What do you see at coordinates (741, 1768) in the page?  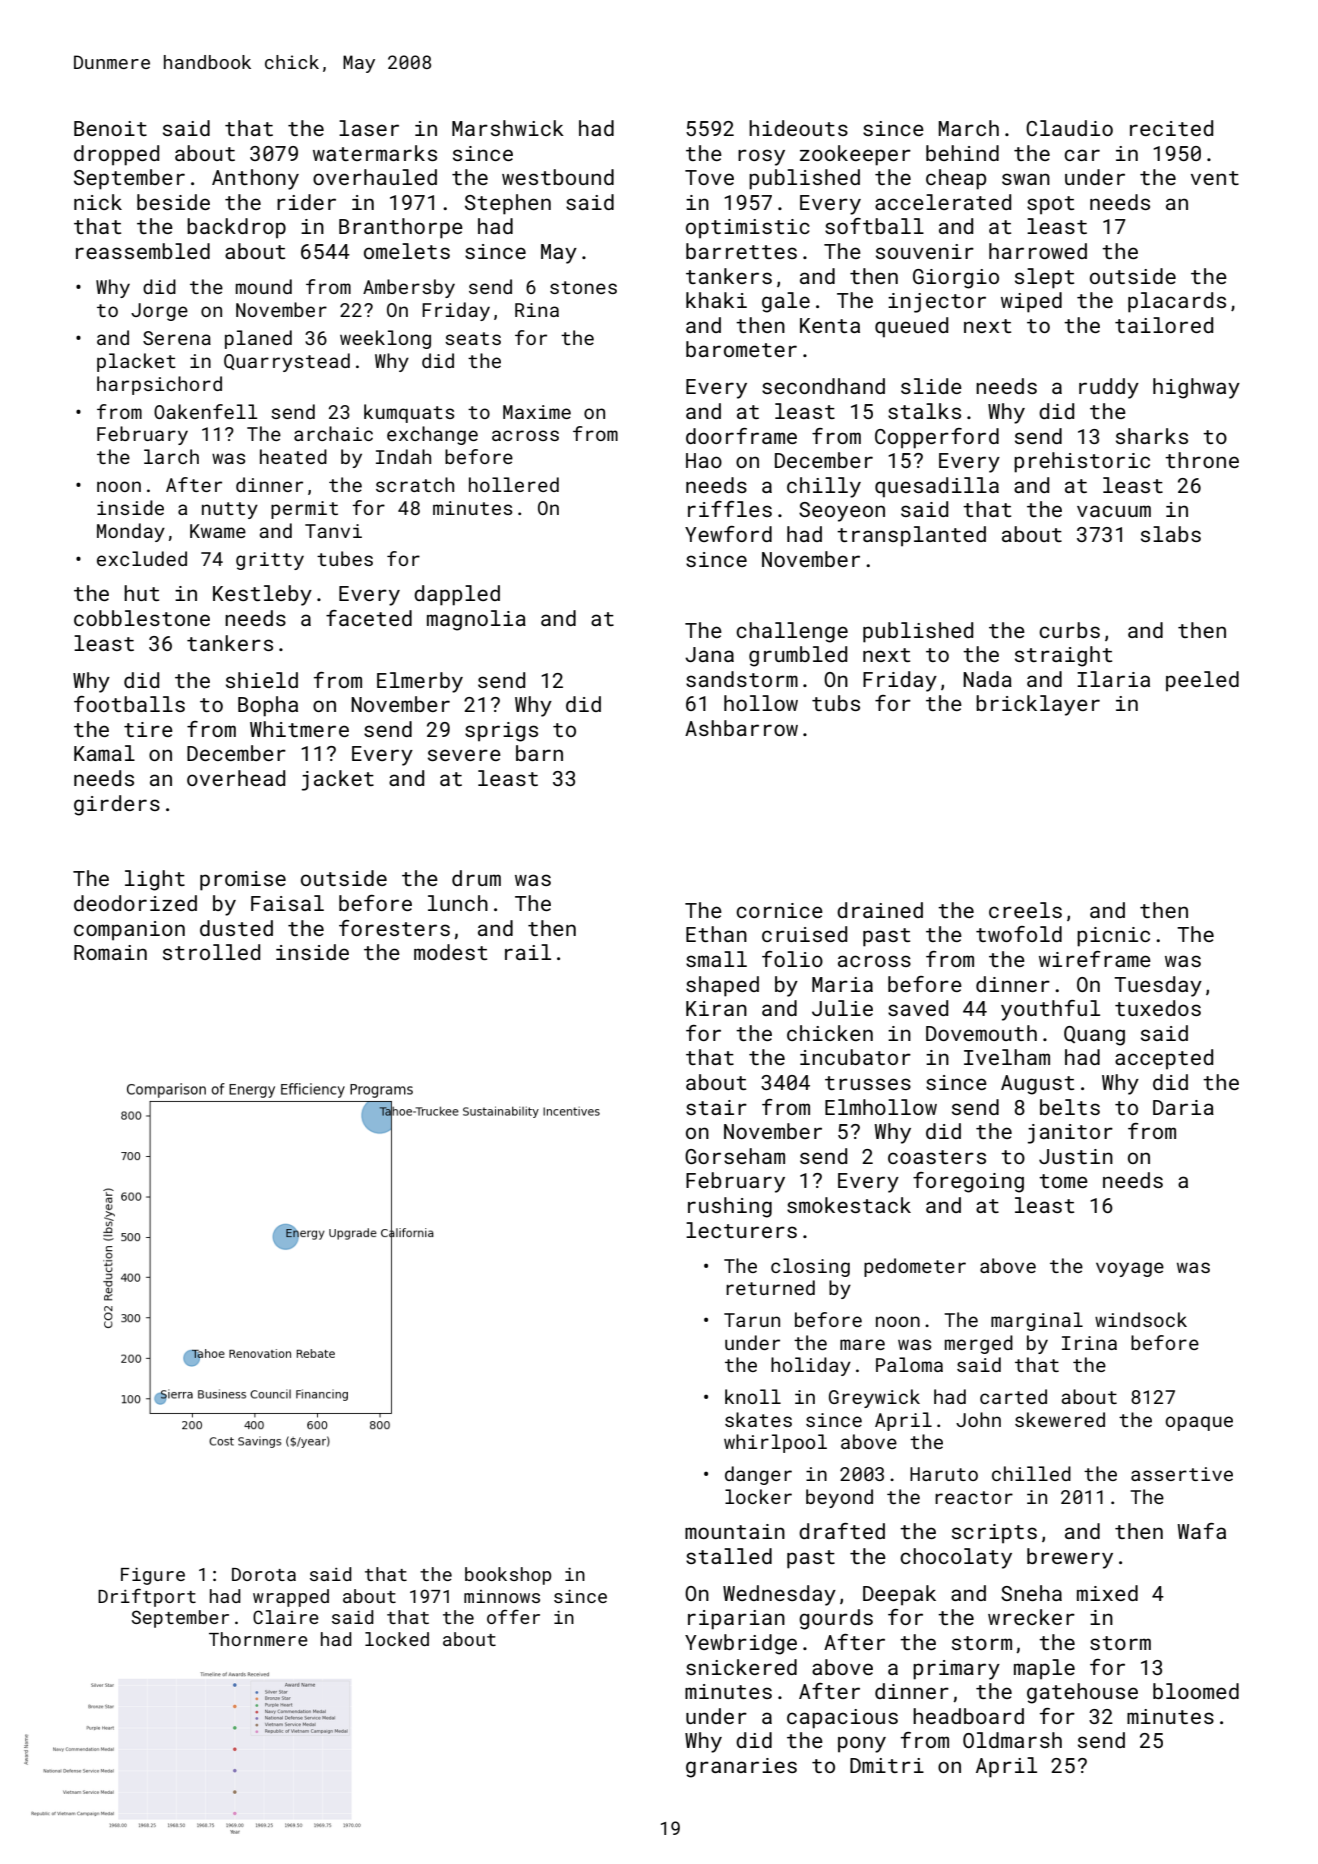 I see `granaries` at bounding box center [741, 1768].
